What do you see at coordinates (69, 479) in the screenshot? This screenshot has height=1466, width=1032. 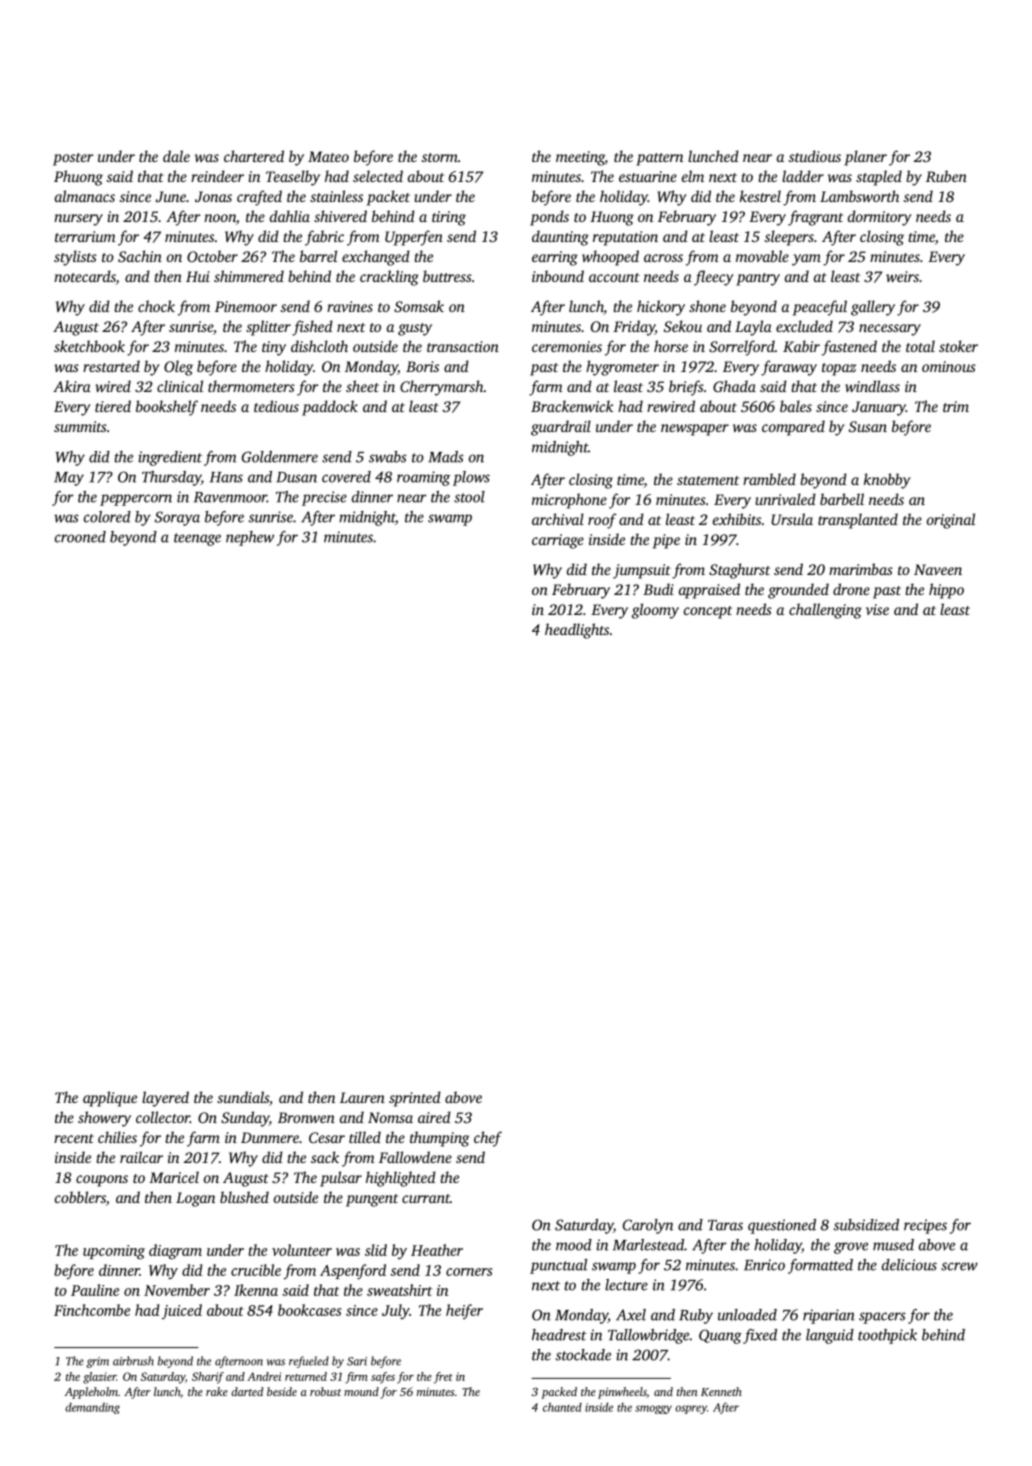 I see `May` at bounding box center [69, 479].
